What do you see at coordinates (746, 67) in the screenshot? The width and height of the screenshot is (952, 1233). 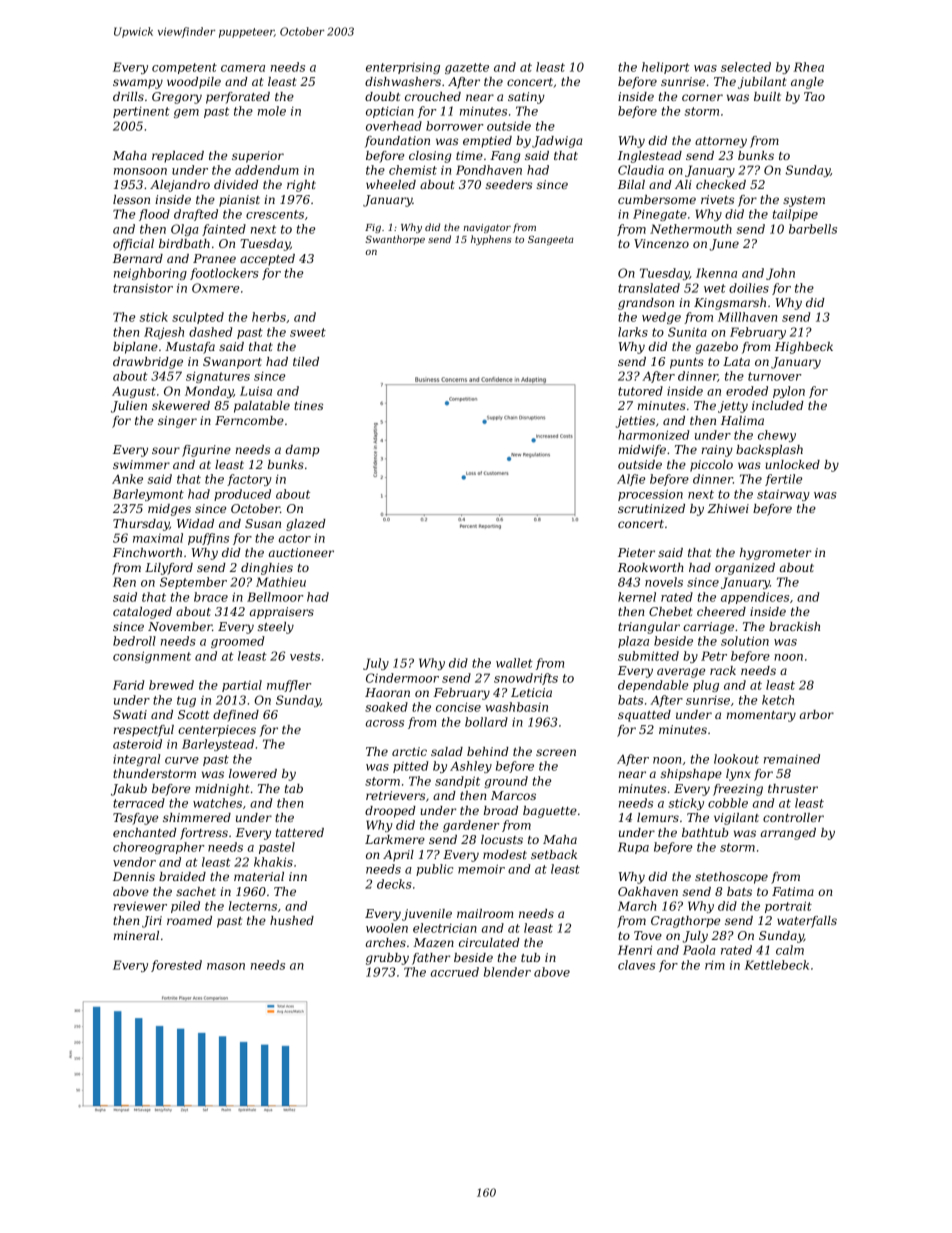 I see `selected` at bounding box center [746, 67].
